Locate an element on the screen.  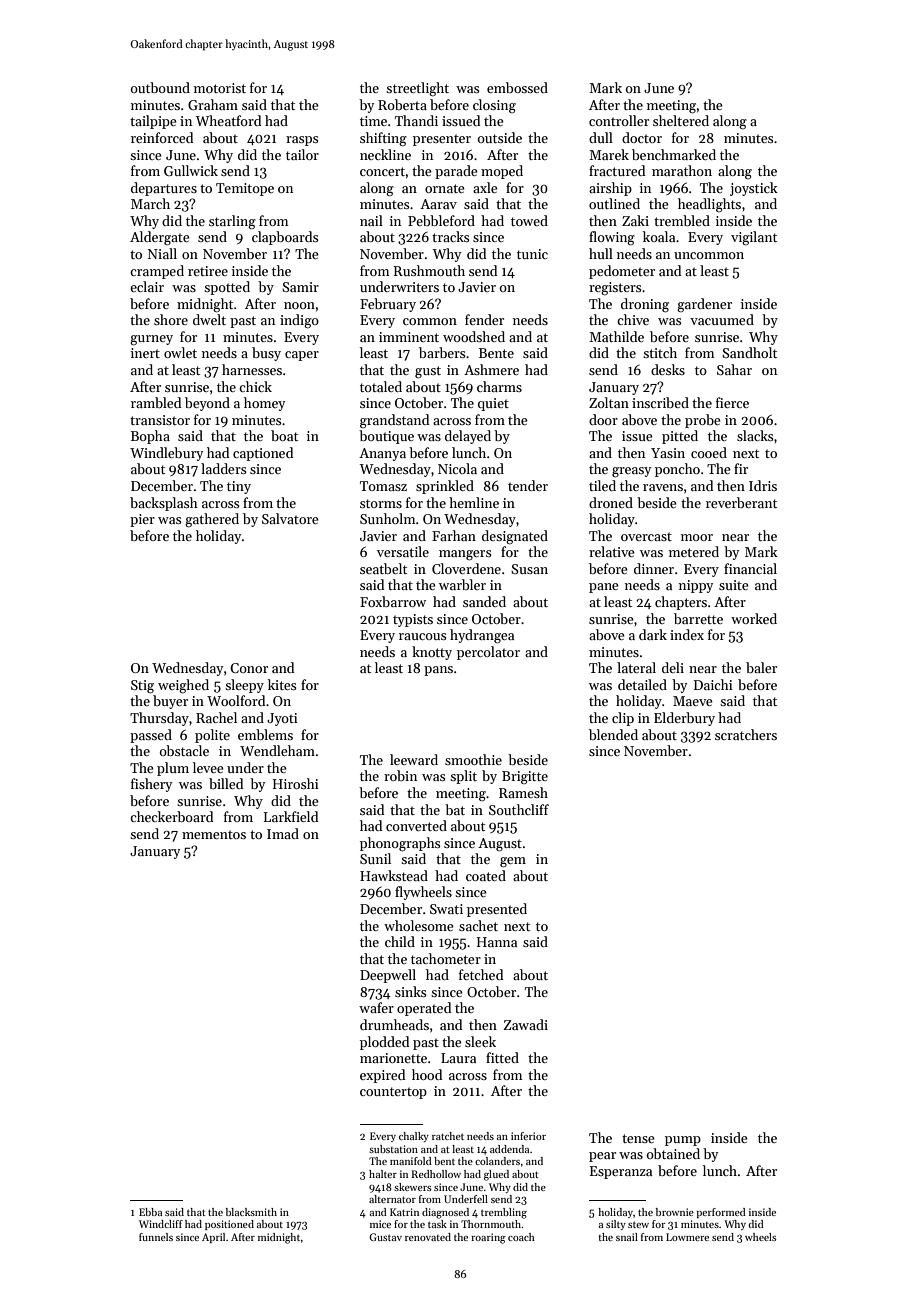
embossed is located at coordinates (517, 87).
